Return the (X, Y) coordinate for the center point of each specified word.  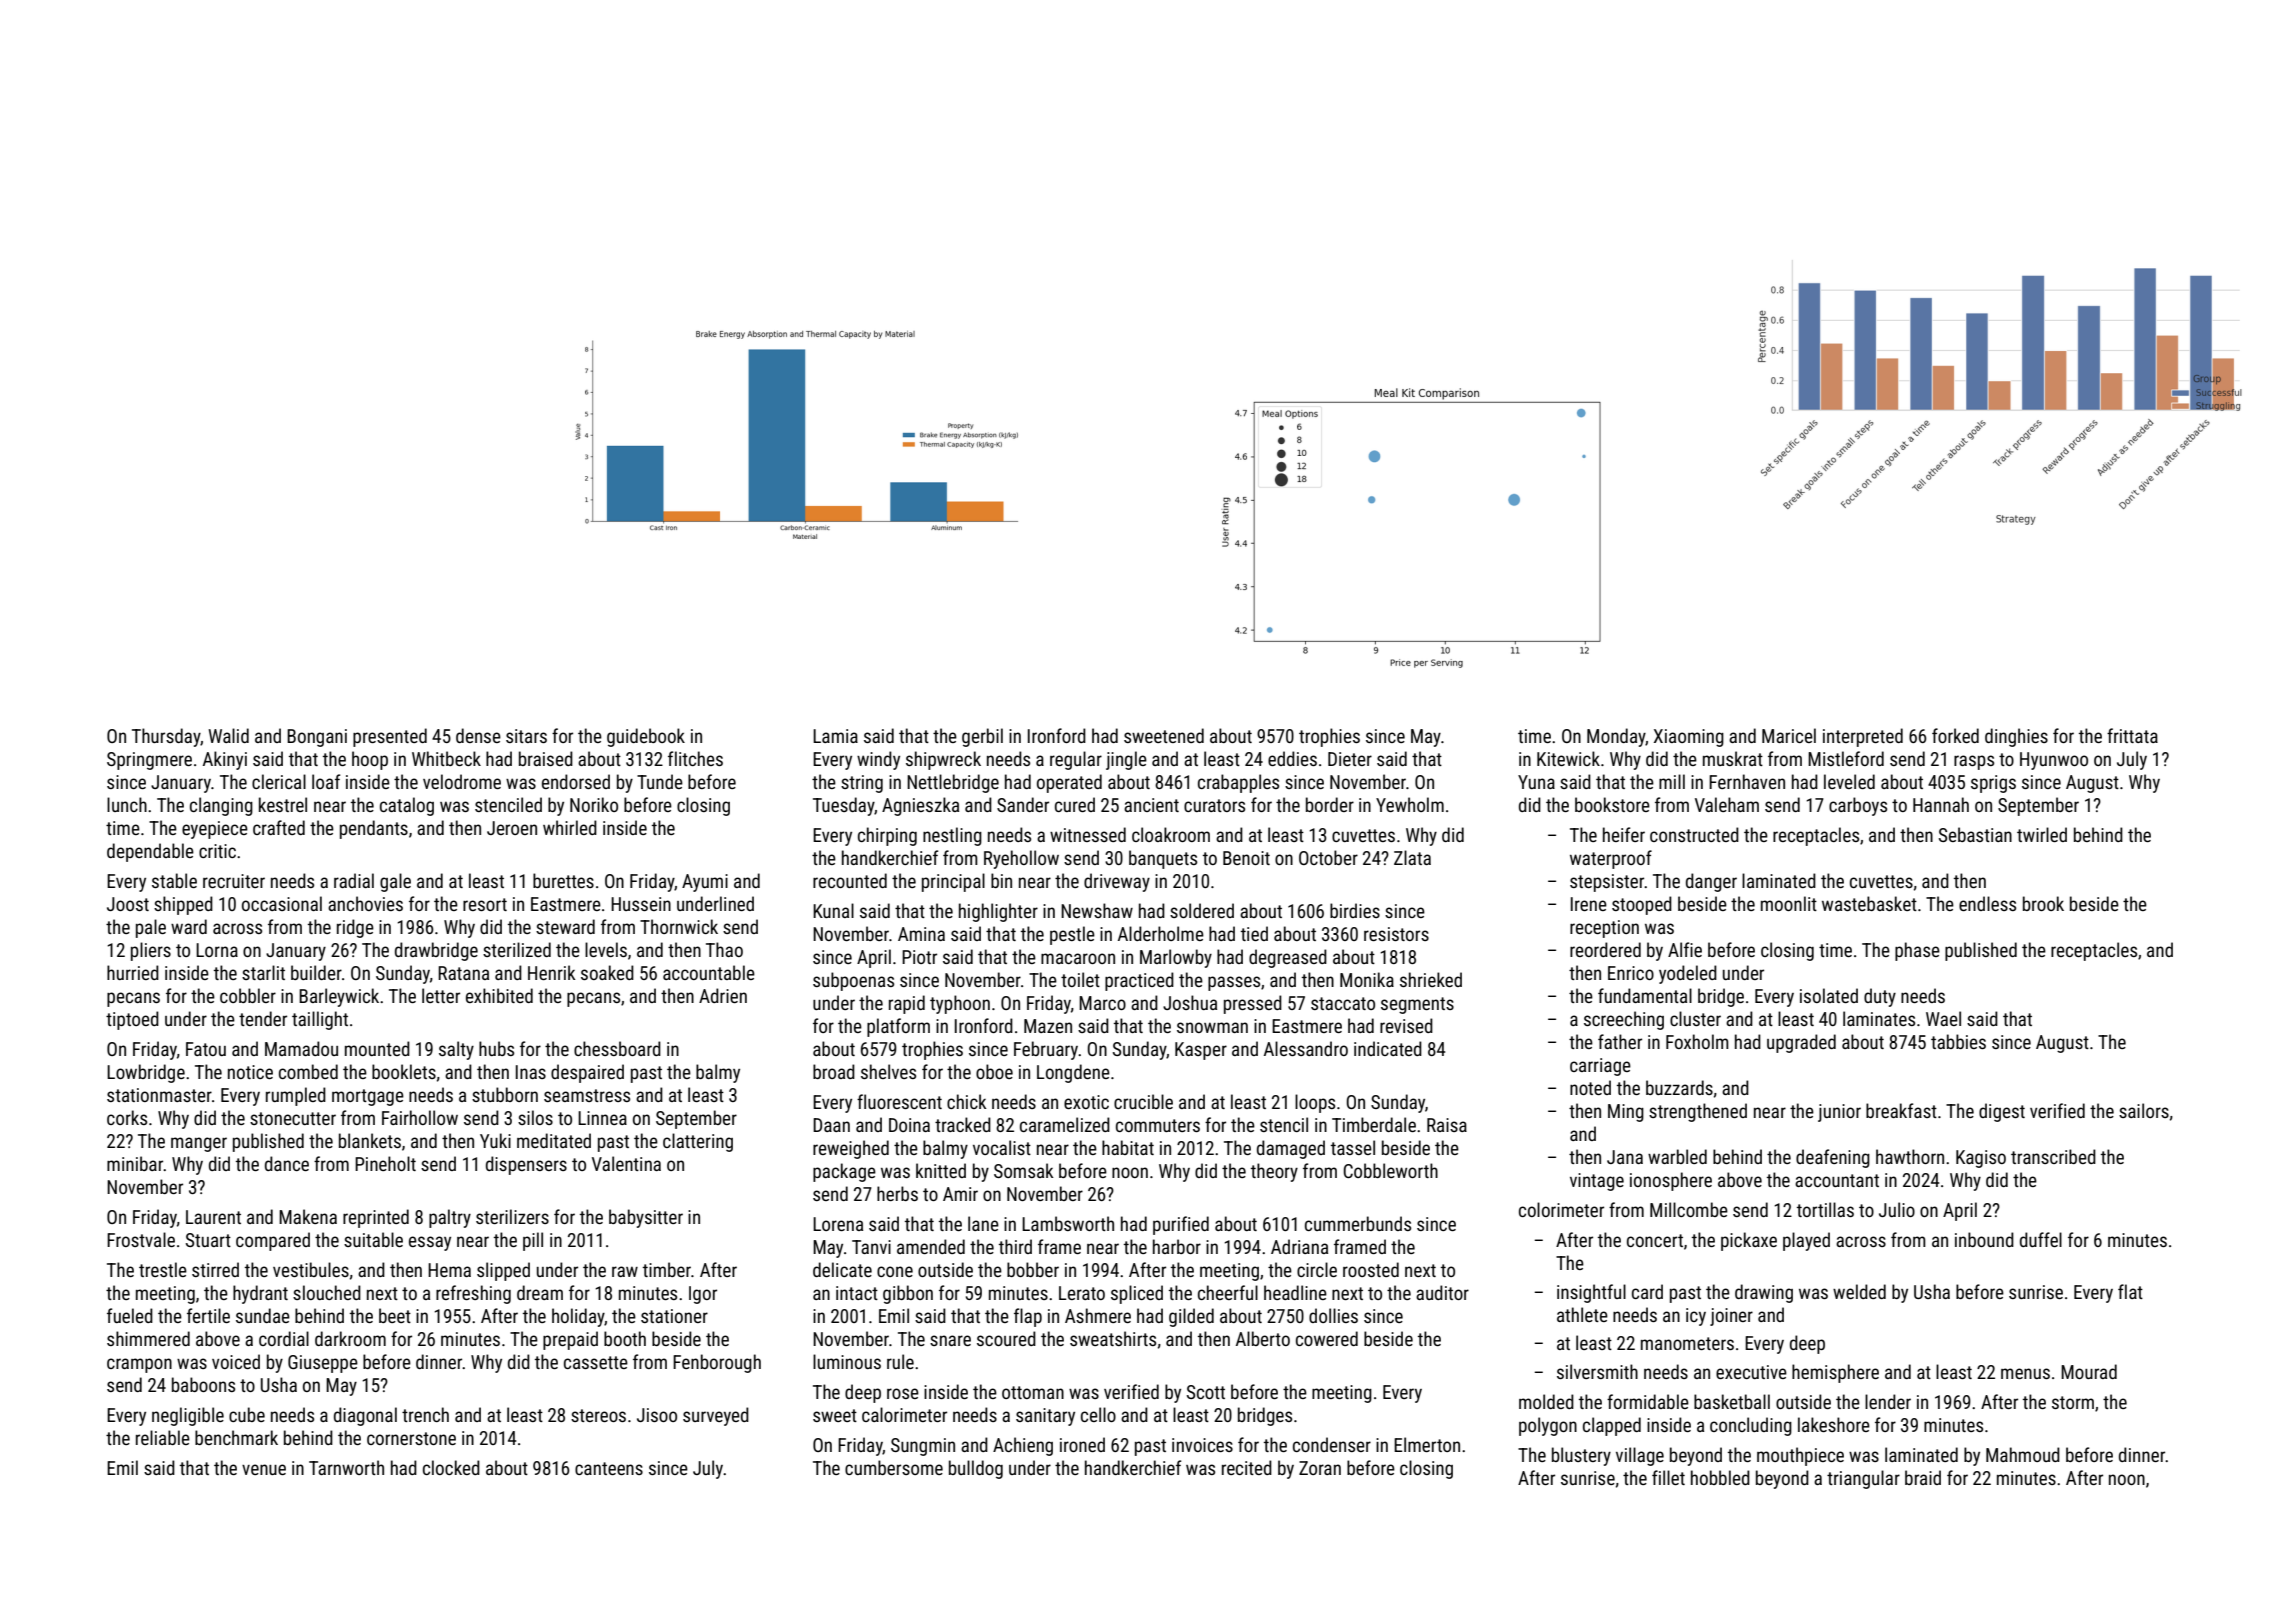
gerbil (982, 737)
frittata (2132, 735)
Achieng (1023, 1446)
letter (441, 995)
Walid (228, 735)
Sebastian (1975, 834)
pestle (1072, 935)
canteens (609, 1468)
